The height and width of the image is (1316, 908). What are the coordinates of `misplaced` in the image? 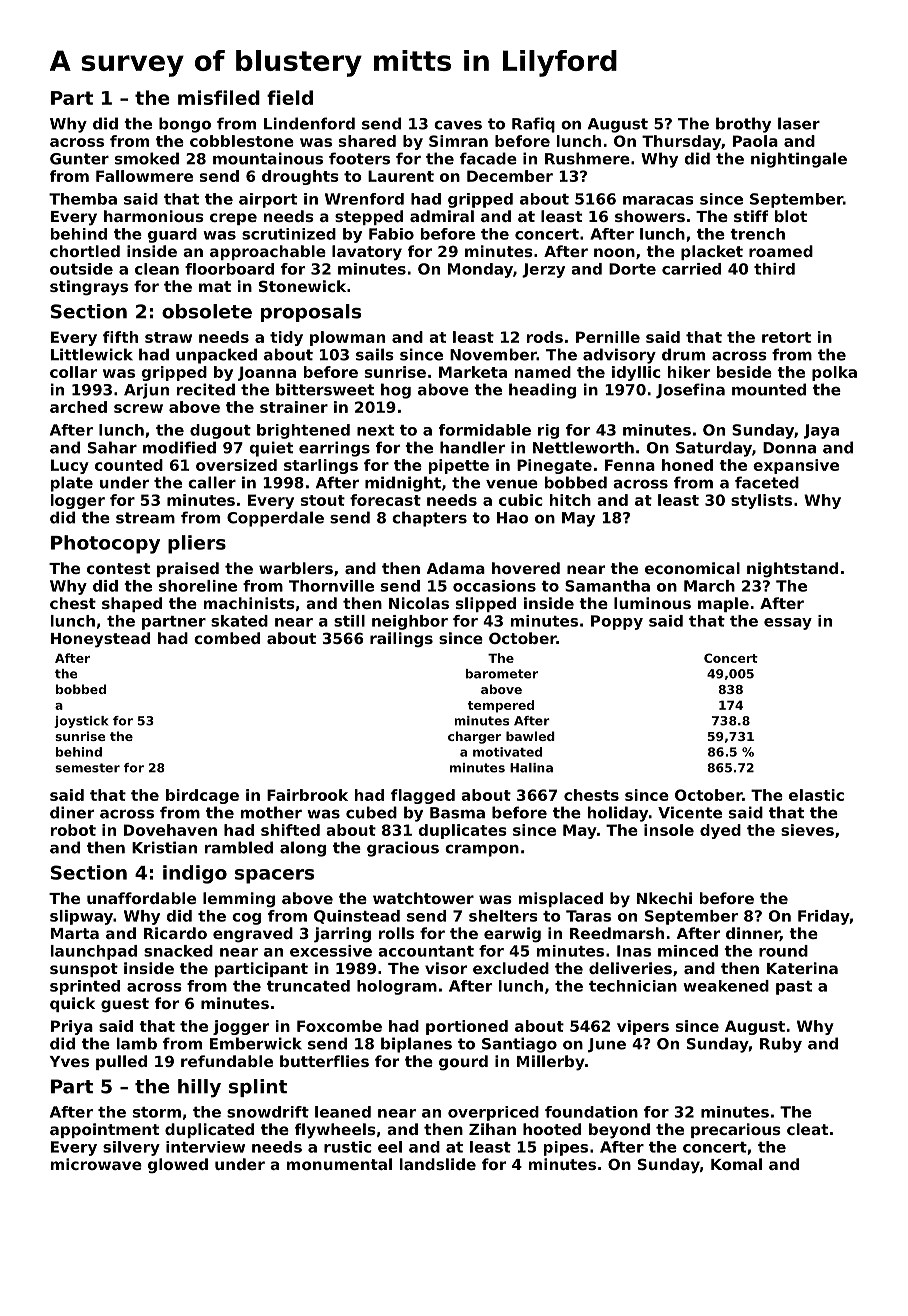 It's located at (561, 899).
